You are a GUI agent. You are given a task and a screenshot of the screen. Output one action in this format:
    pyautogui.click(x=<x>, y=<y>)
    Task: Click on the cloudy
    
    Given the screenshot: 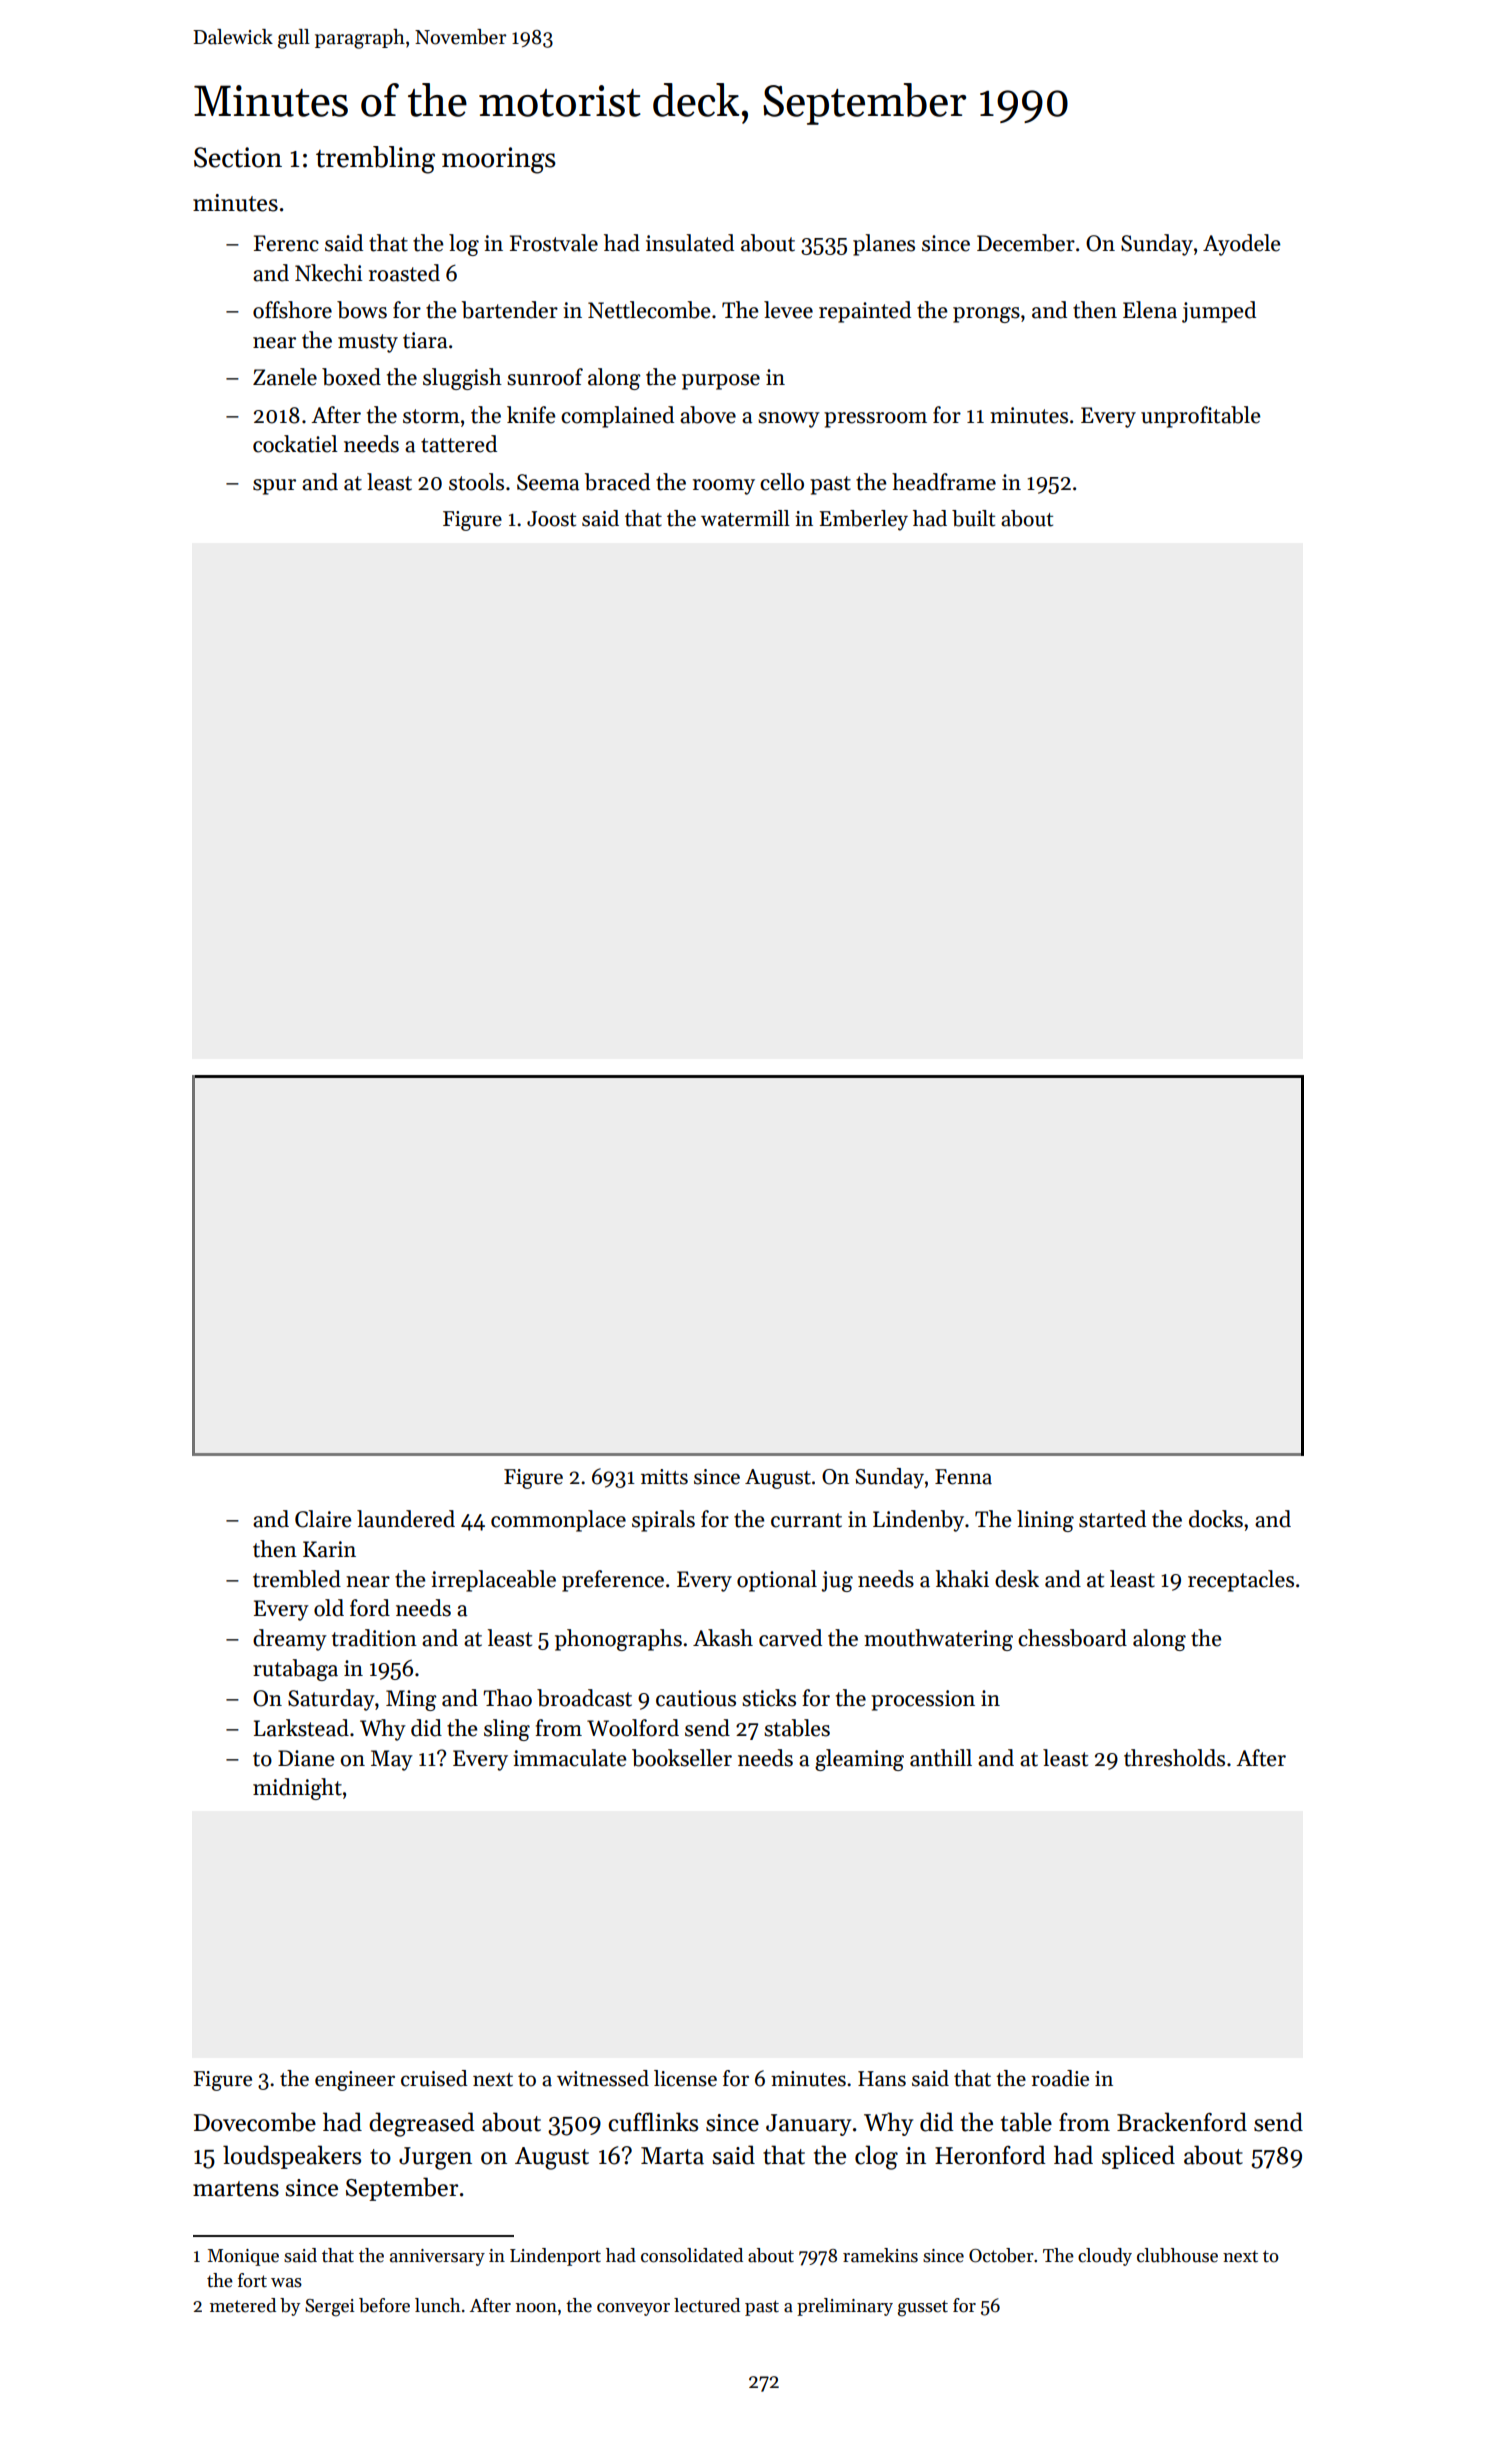 What is the action you would take?
    pyautogui.click(x=1105, y=2257)
